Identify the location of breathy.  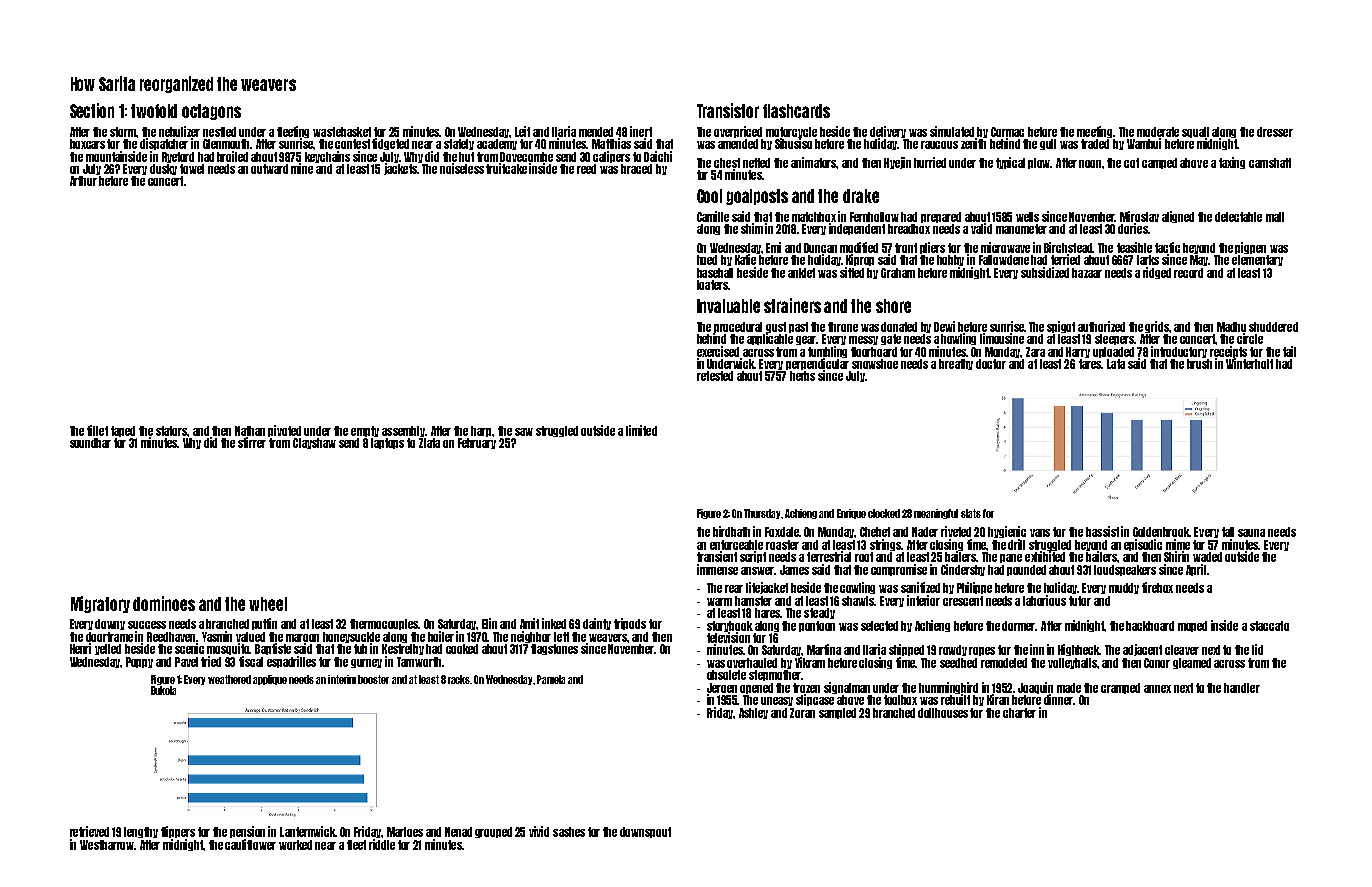
(956, 364).
